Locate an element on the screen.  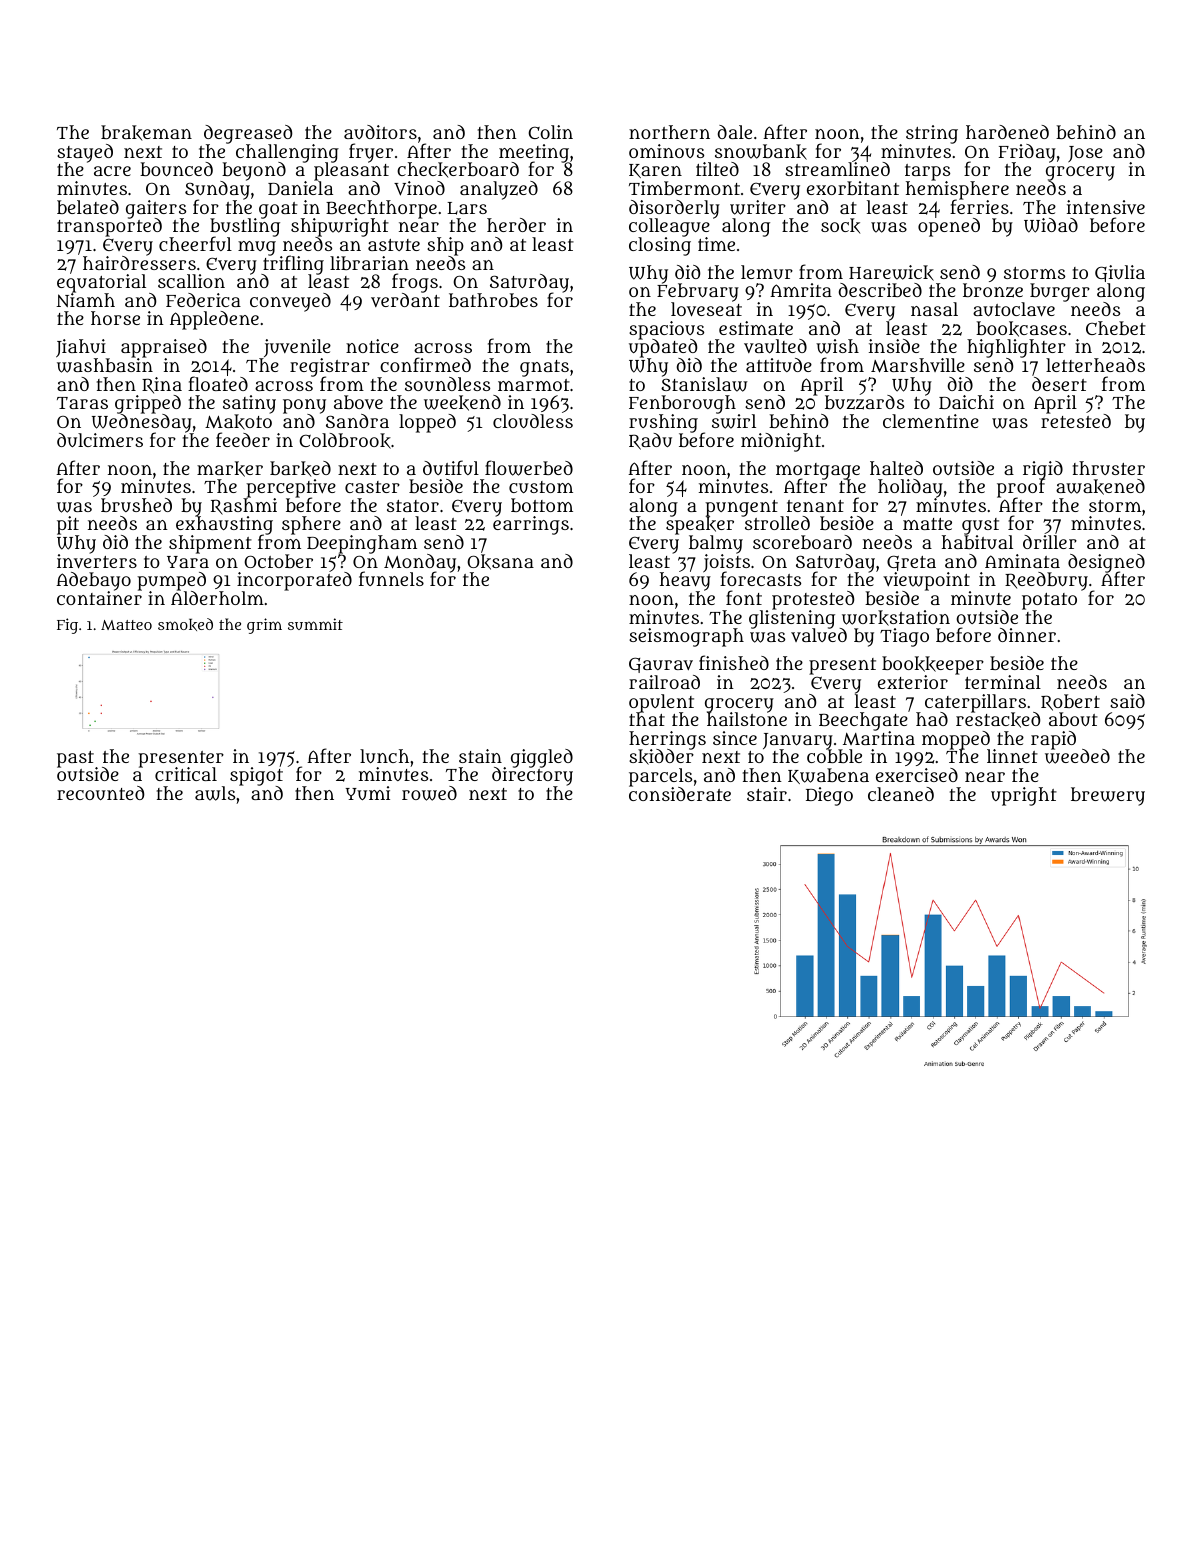
pleasant is located at coordinates (351, 172).
